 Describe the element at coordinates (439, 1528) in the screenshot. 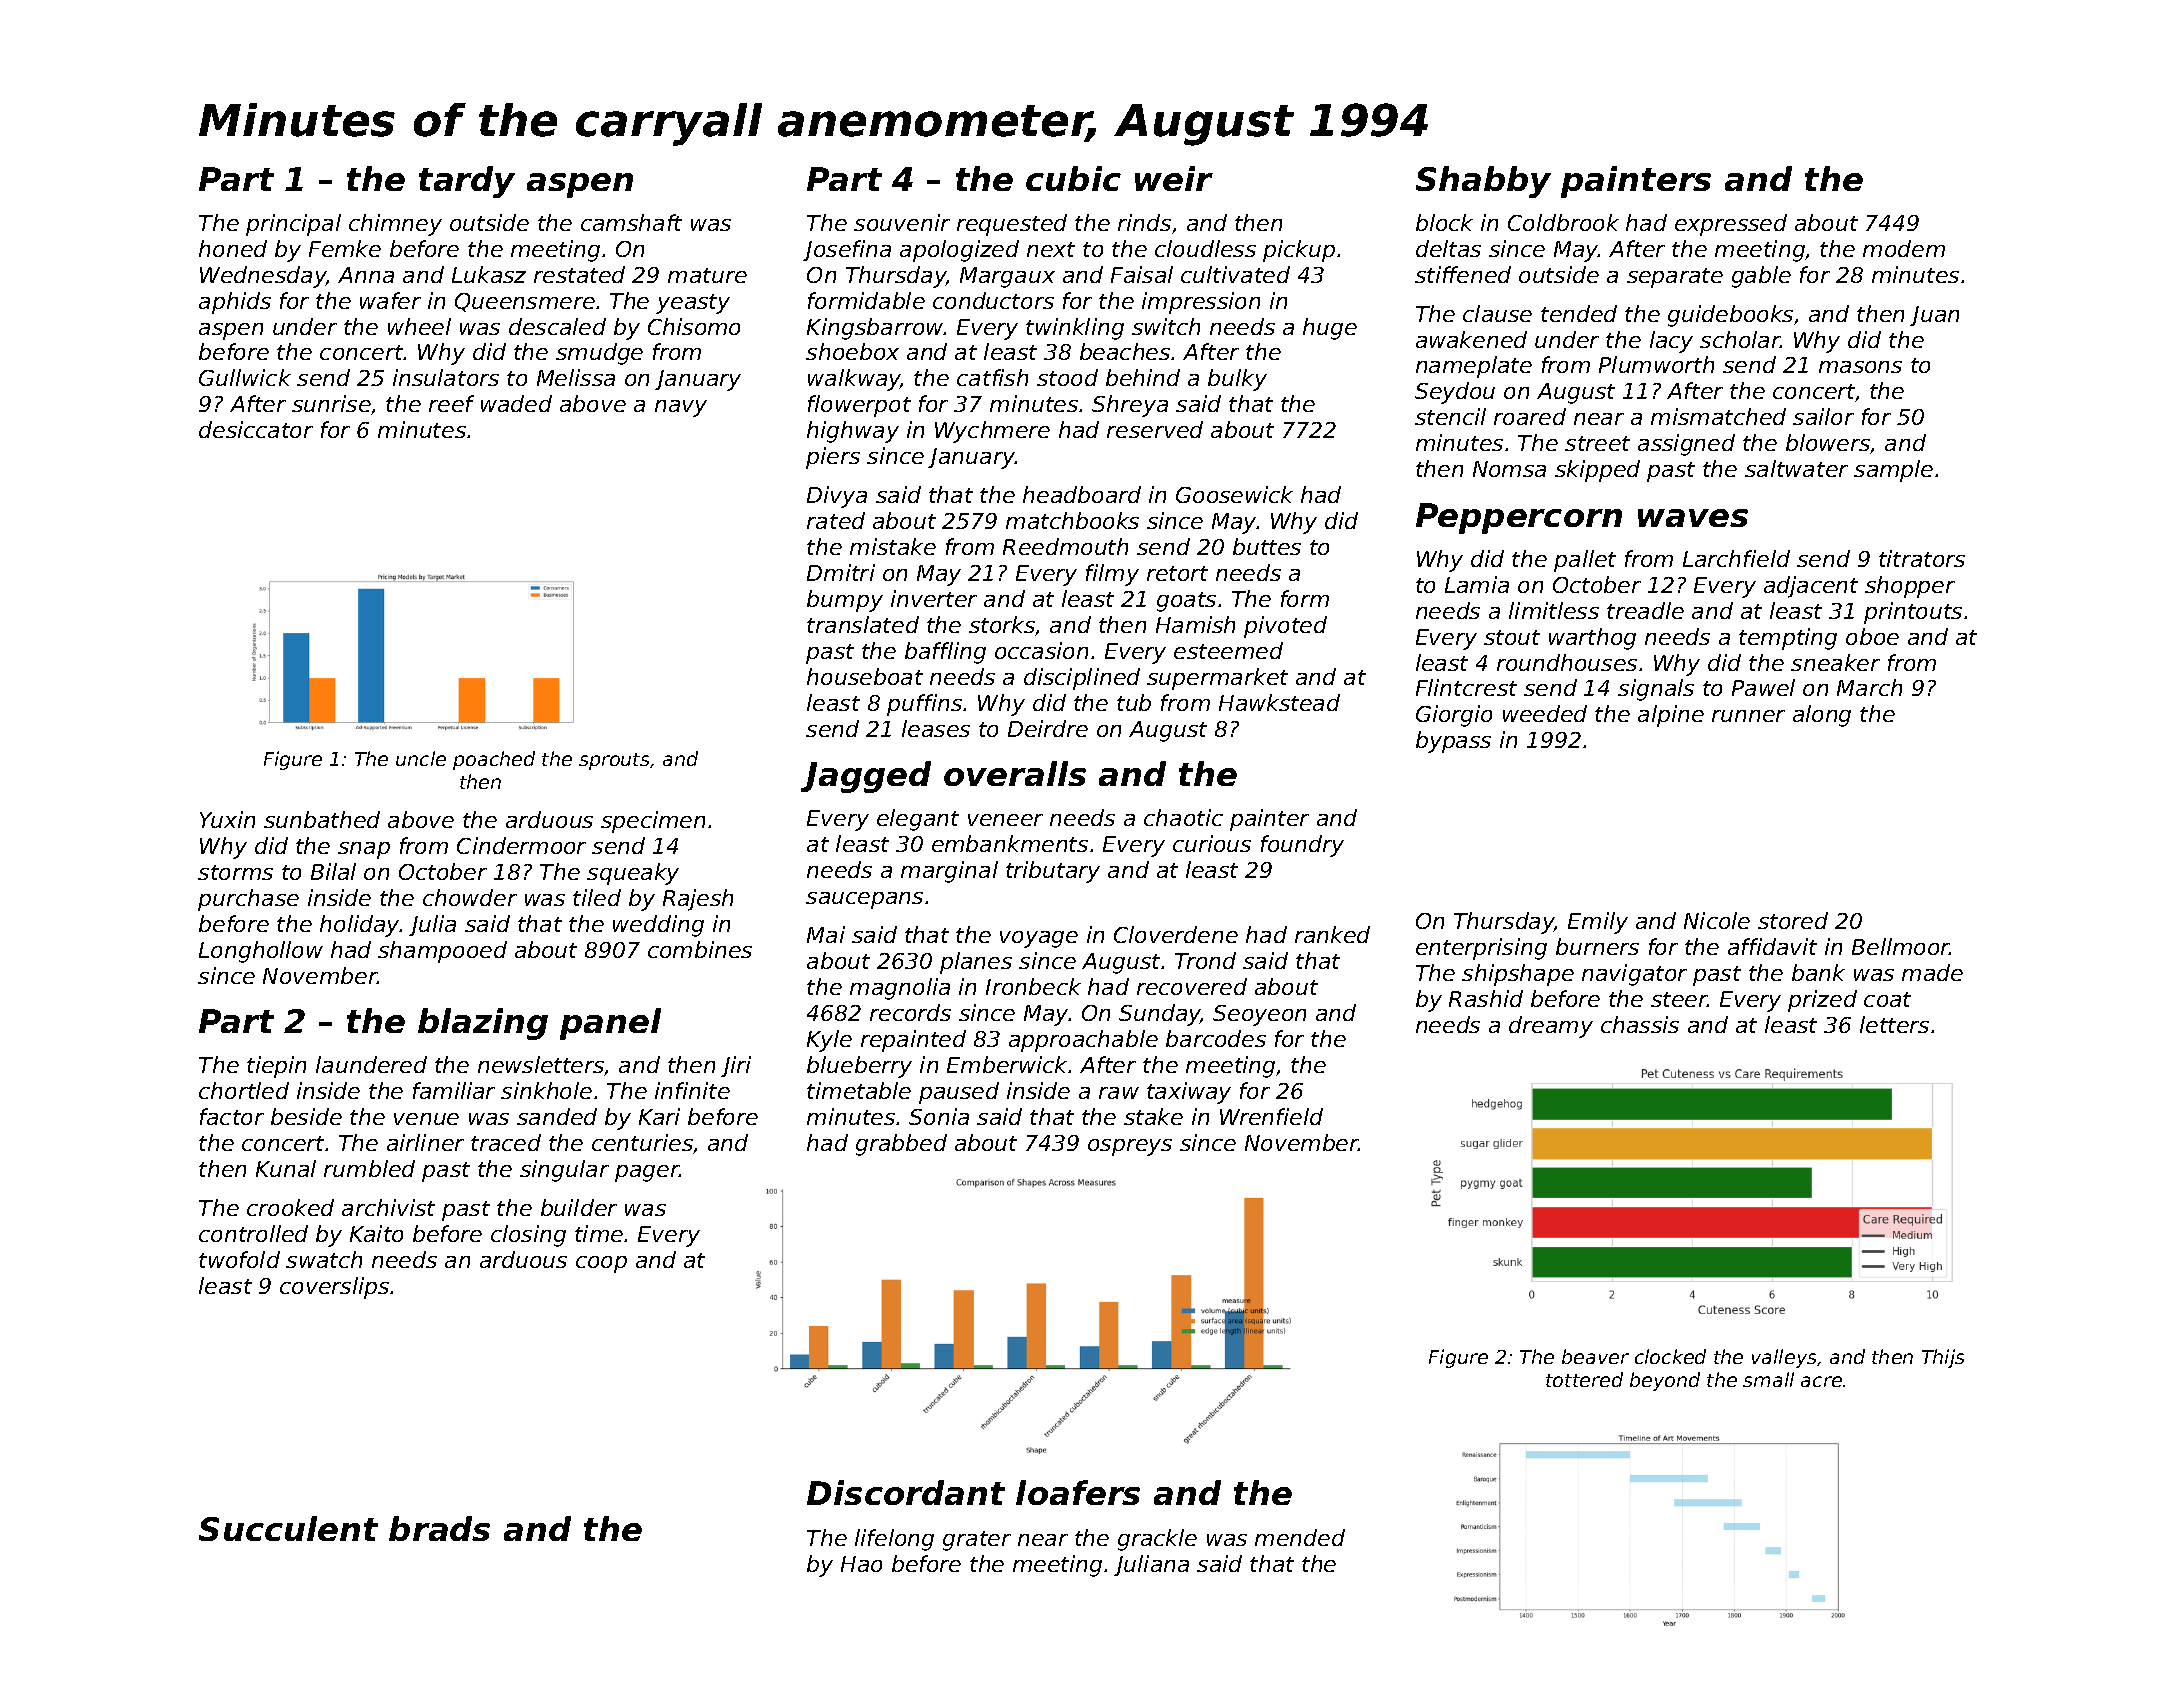

I see `brads` at that location.
